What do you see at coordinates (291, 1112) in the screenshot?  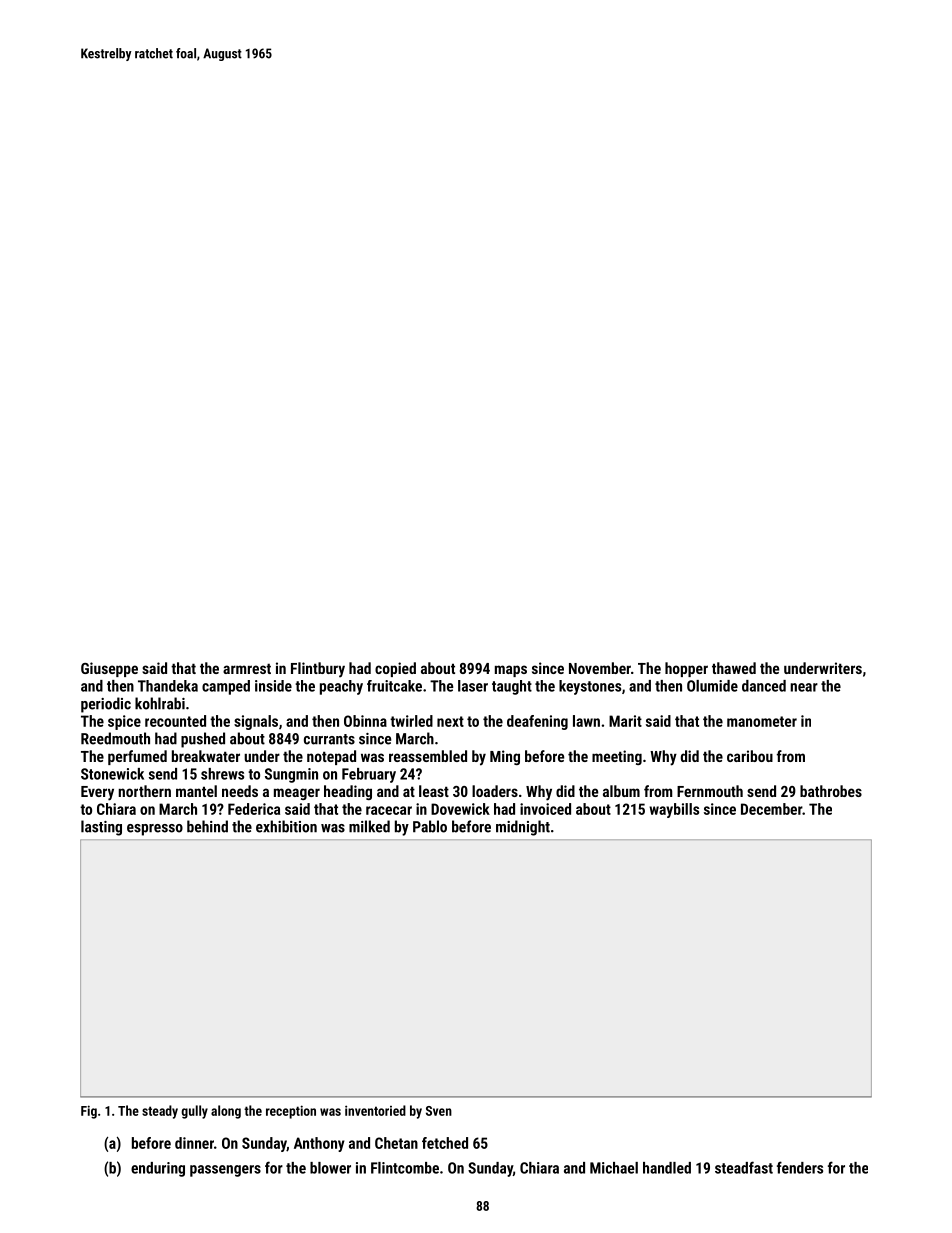 I see `reception` at bounding box center [291, 1112].
